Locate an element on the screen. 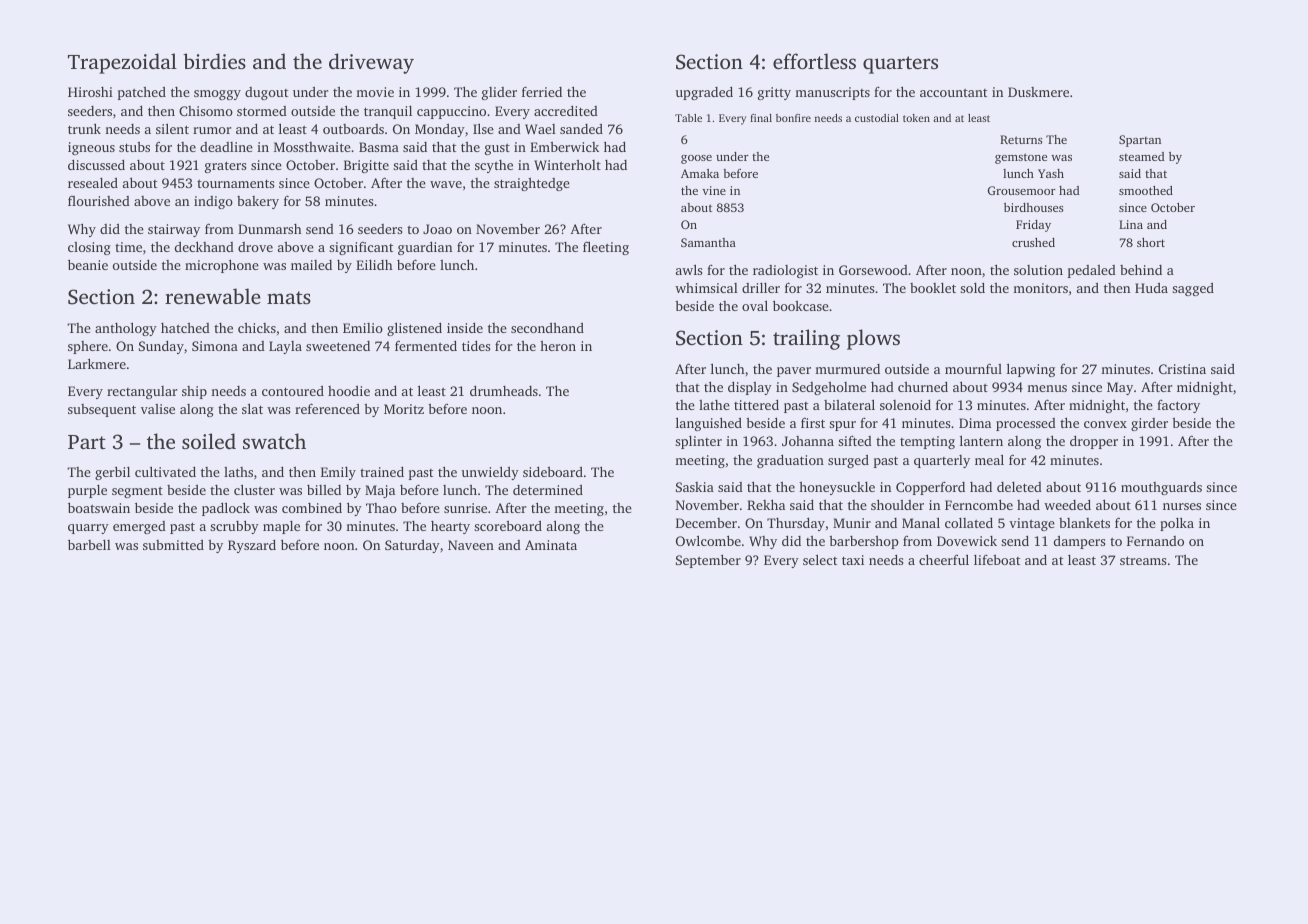 This screenshot has height=924, width=1308. wave is located at coordinates (446, 184).
